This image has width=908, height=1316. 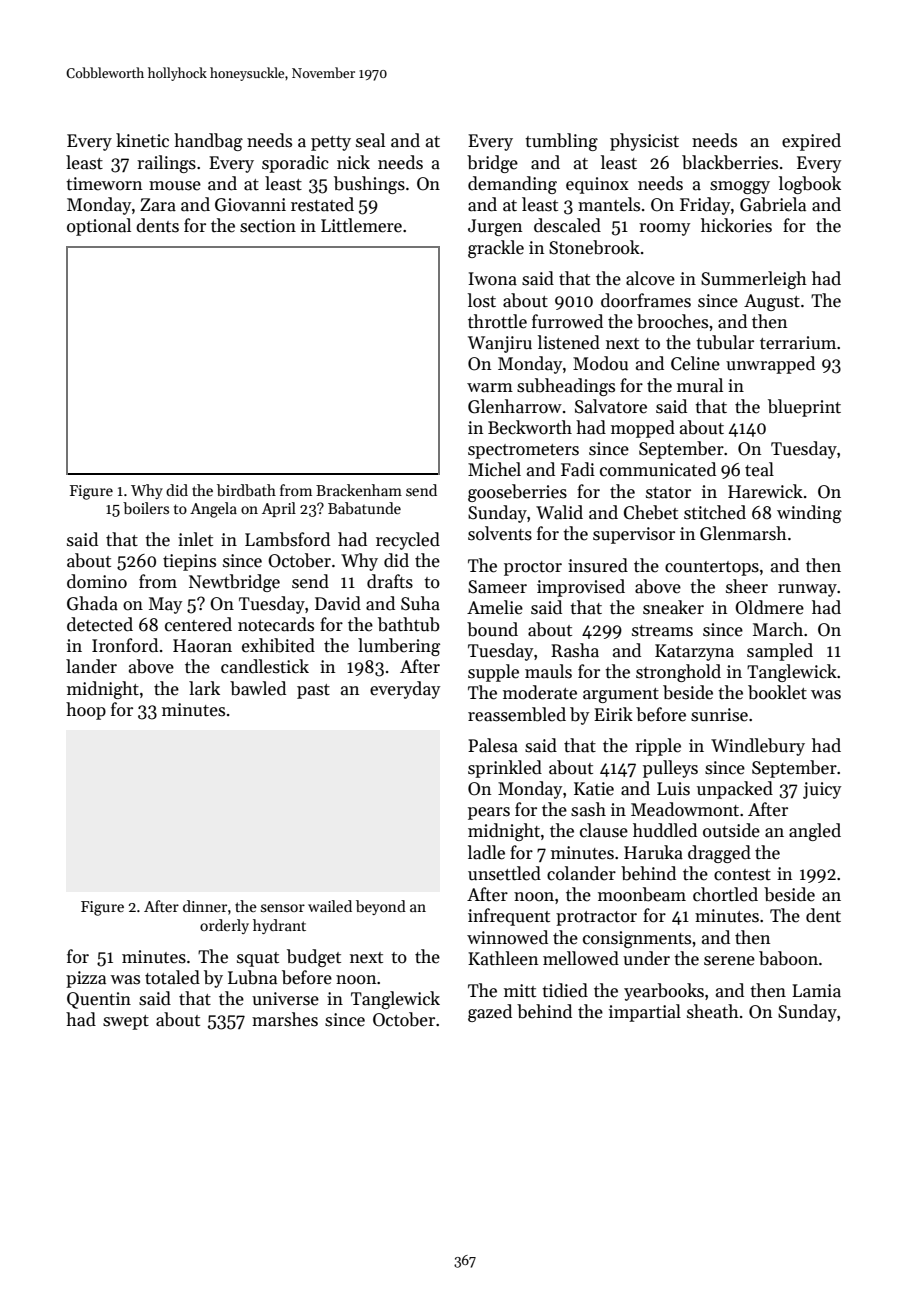 What do you see at coordinates (126, 1022) in the image?
I see `swept` at bounding box center [126, 1022].
